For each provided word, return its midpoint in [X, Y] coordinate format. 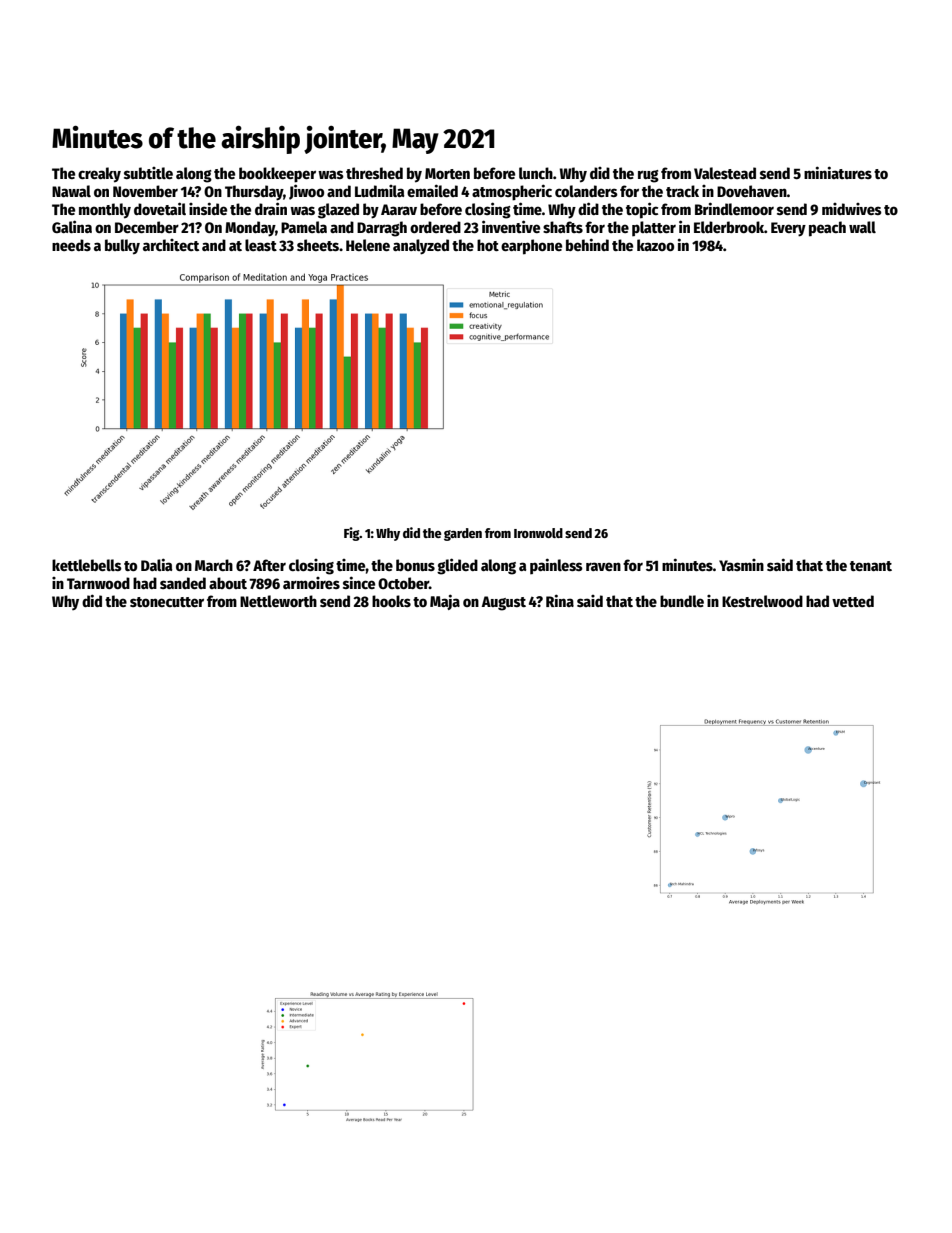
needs [71, 245]
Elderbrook [729, 227]
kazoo [655, 245]
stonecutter [167, 602]
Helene [368, 245]
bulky [122, 247]
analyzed [421, 247]
